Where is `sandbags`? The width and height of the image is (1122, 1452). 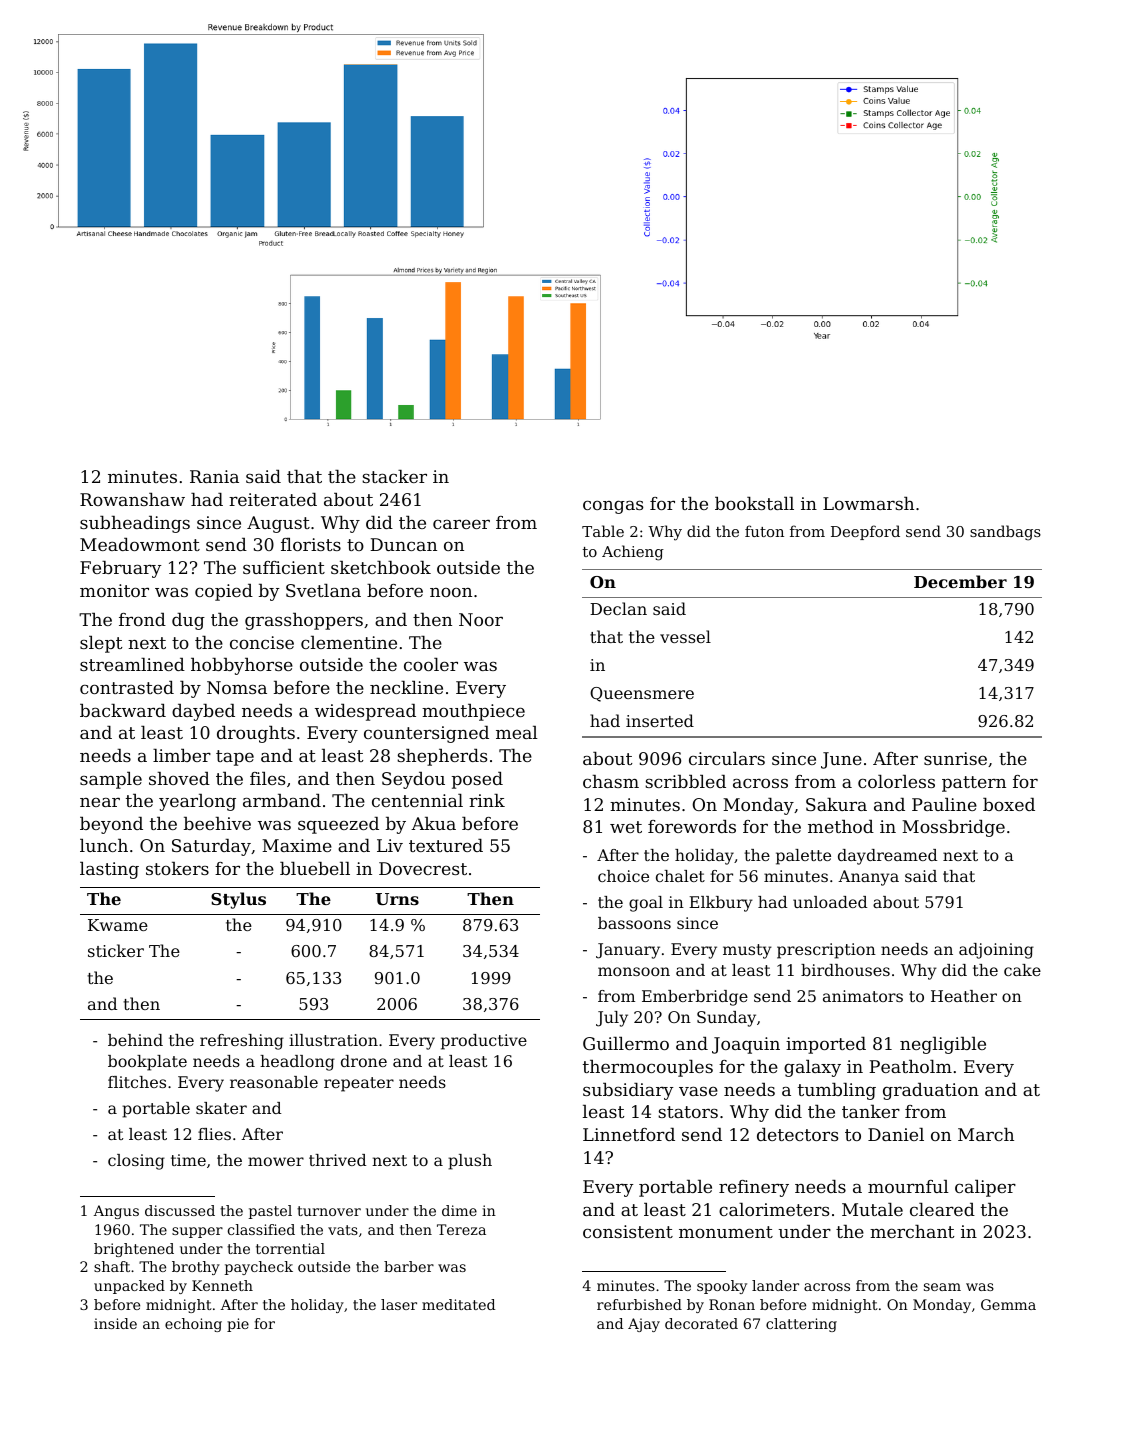
sandbags is located at coordinates (1005, 533).
